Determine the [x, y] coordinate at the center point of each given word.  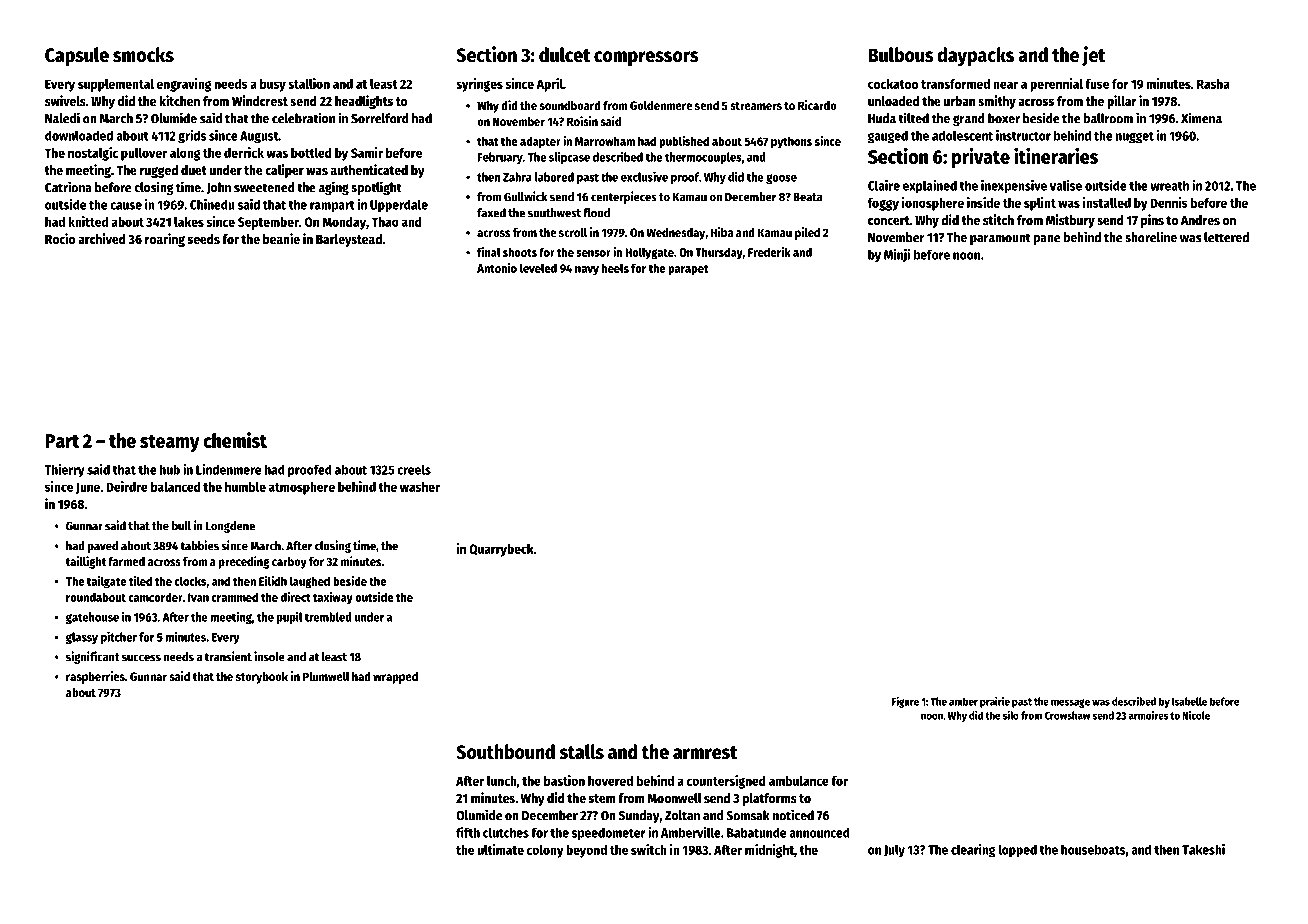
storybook [262, 678]
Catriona [68, 187]
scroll [573, 232]
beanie [281, 238]
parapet [688, 270]
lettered [1226, 237]
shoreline [1151, 237]
